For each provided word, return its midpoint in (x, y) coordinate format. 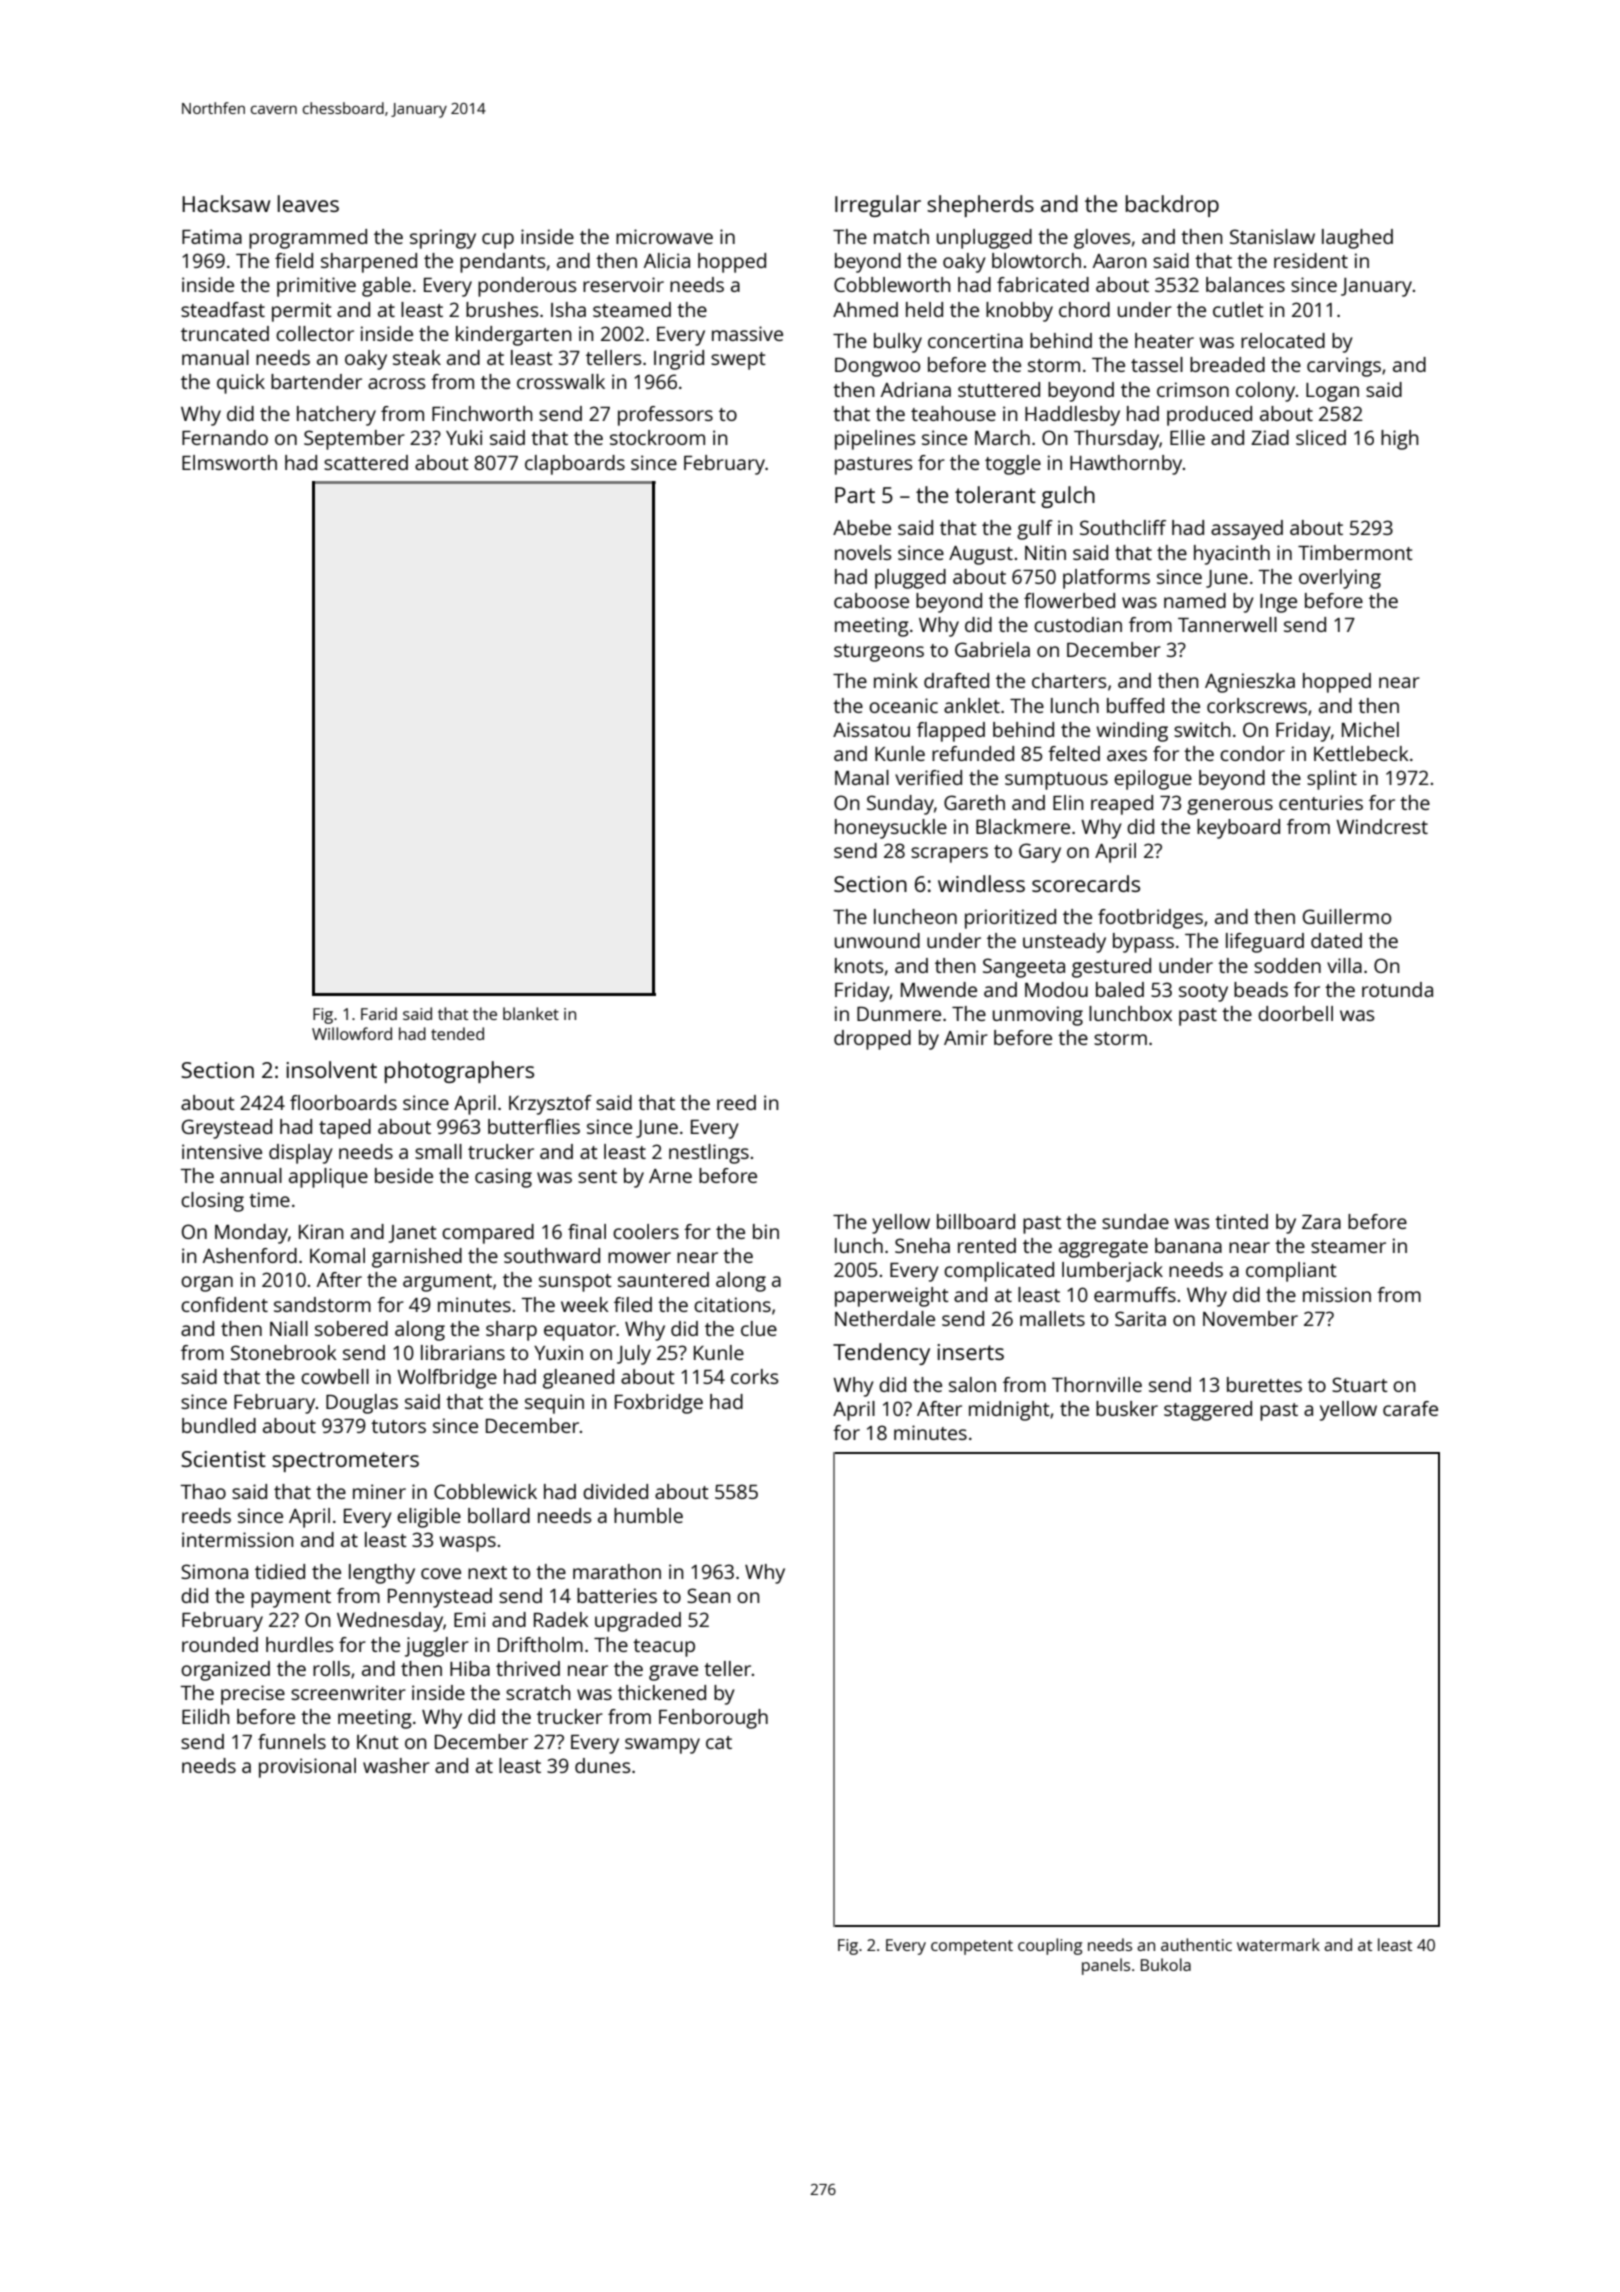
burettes (1264, 1384)
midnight (1009, 1411)
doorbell (1295, 1013)
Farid (379, 1013)
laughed (1357, 239)
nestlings (709, 1154)
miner (379, 1491)
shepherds (980, 206)
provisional (307, 1768)
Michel (1370, 729)
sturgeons (879, 653)
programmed (308, 239)
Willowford (352, 1033)
